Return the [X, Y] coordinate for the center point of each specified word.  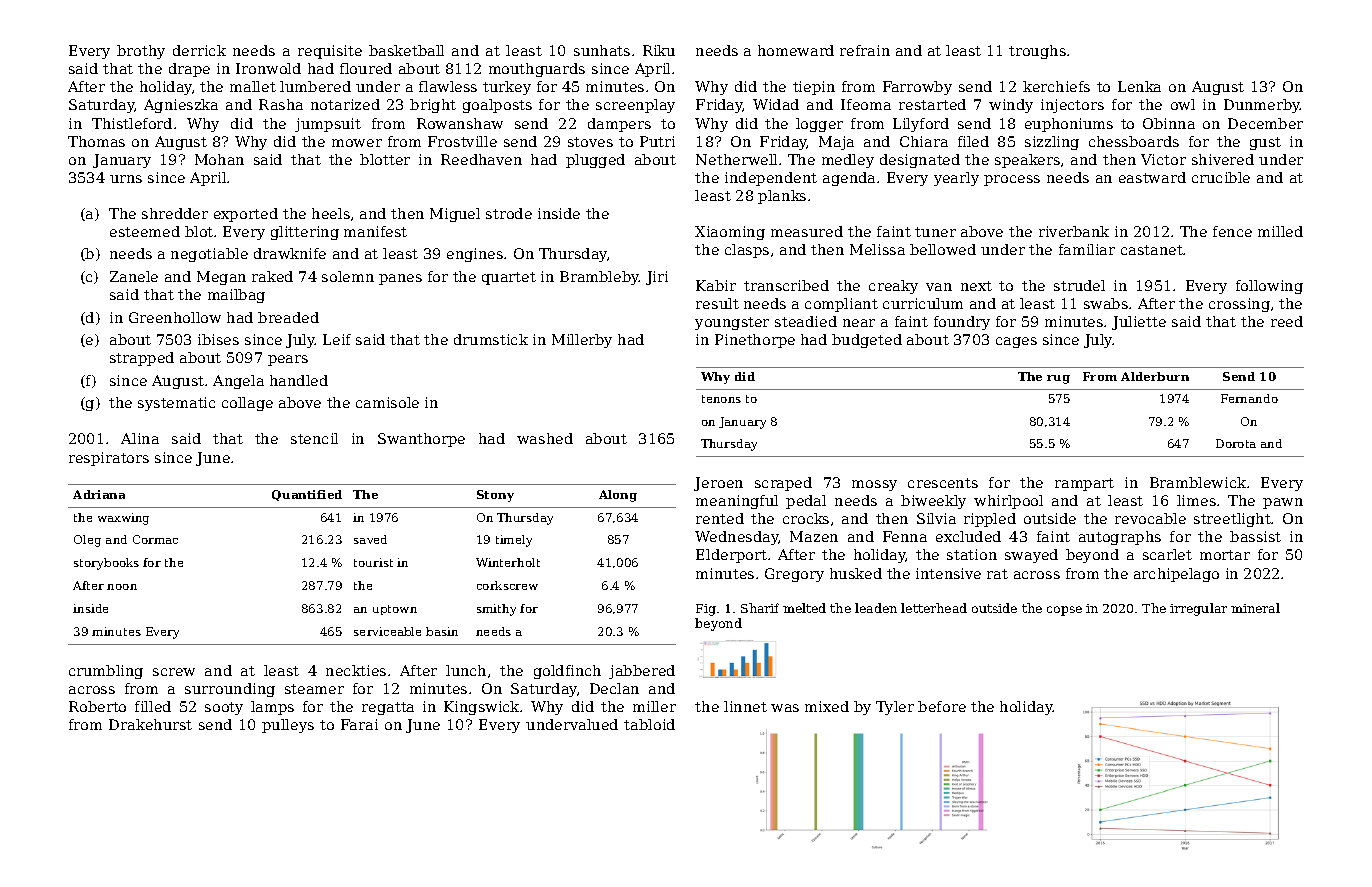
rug [1058, 379]
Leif [337, 339]
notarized [345, 104]
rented [720, 518]
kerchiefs [1056, 86]
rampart [1084, 484]
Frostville [462, 141]
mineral [1255, 608]
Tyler [895, 708]
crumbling [106, 672]
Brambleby [599, 278]
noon [122, 587]
